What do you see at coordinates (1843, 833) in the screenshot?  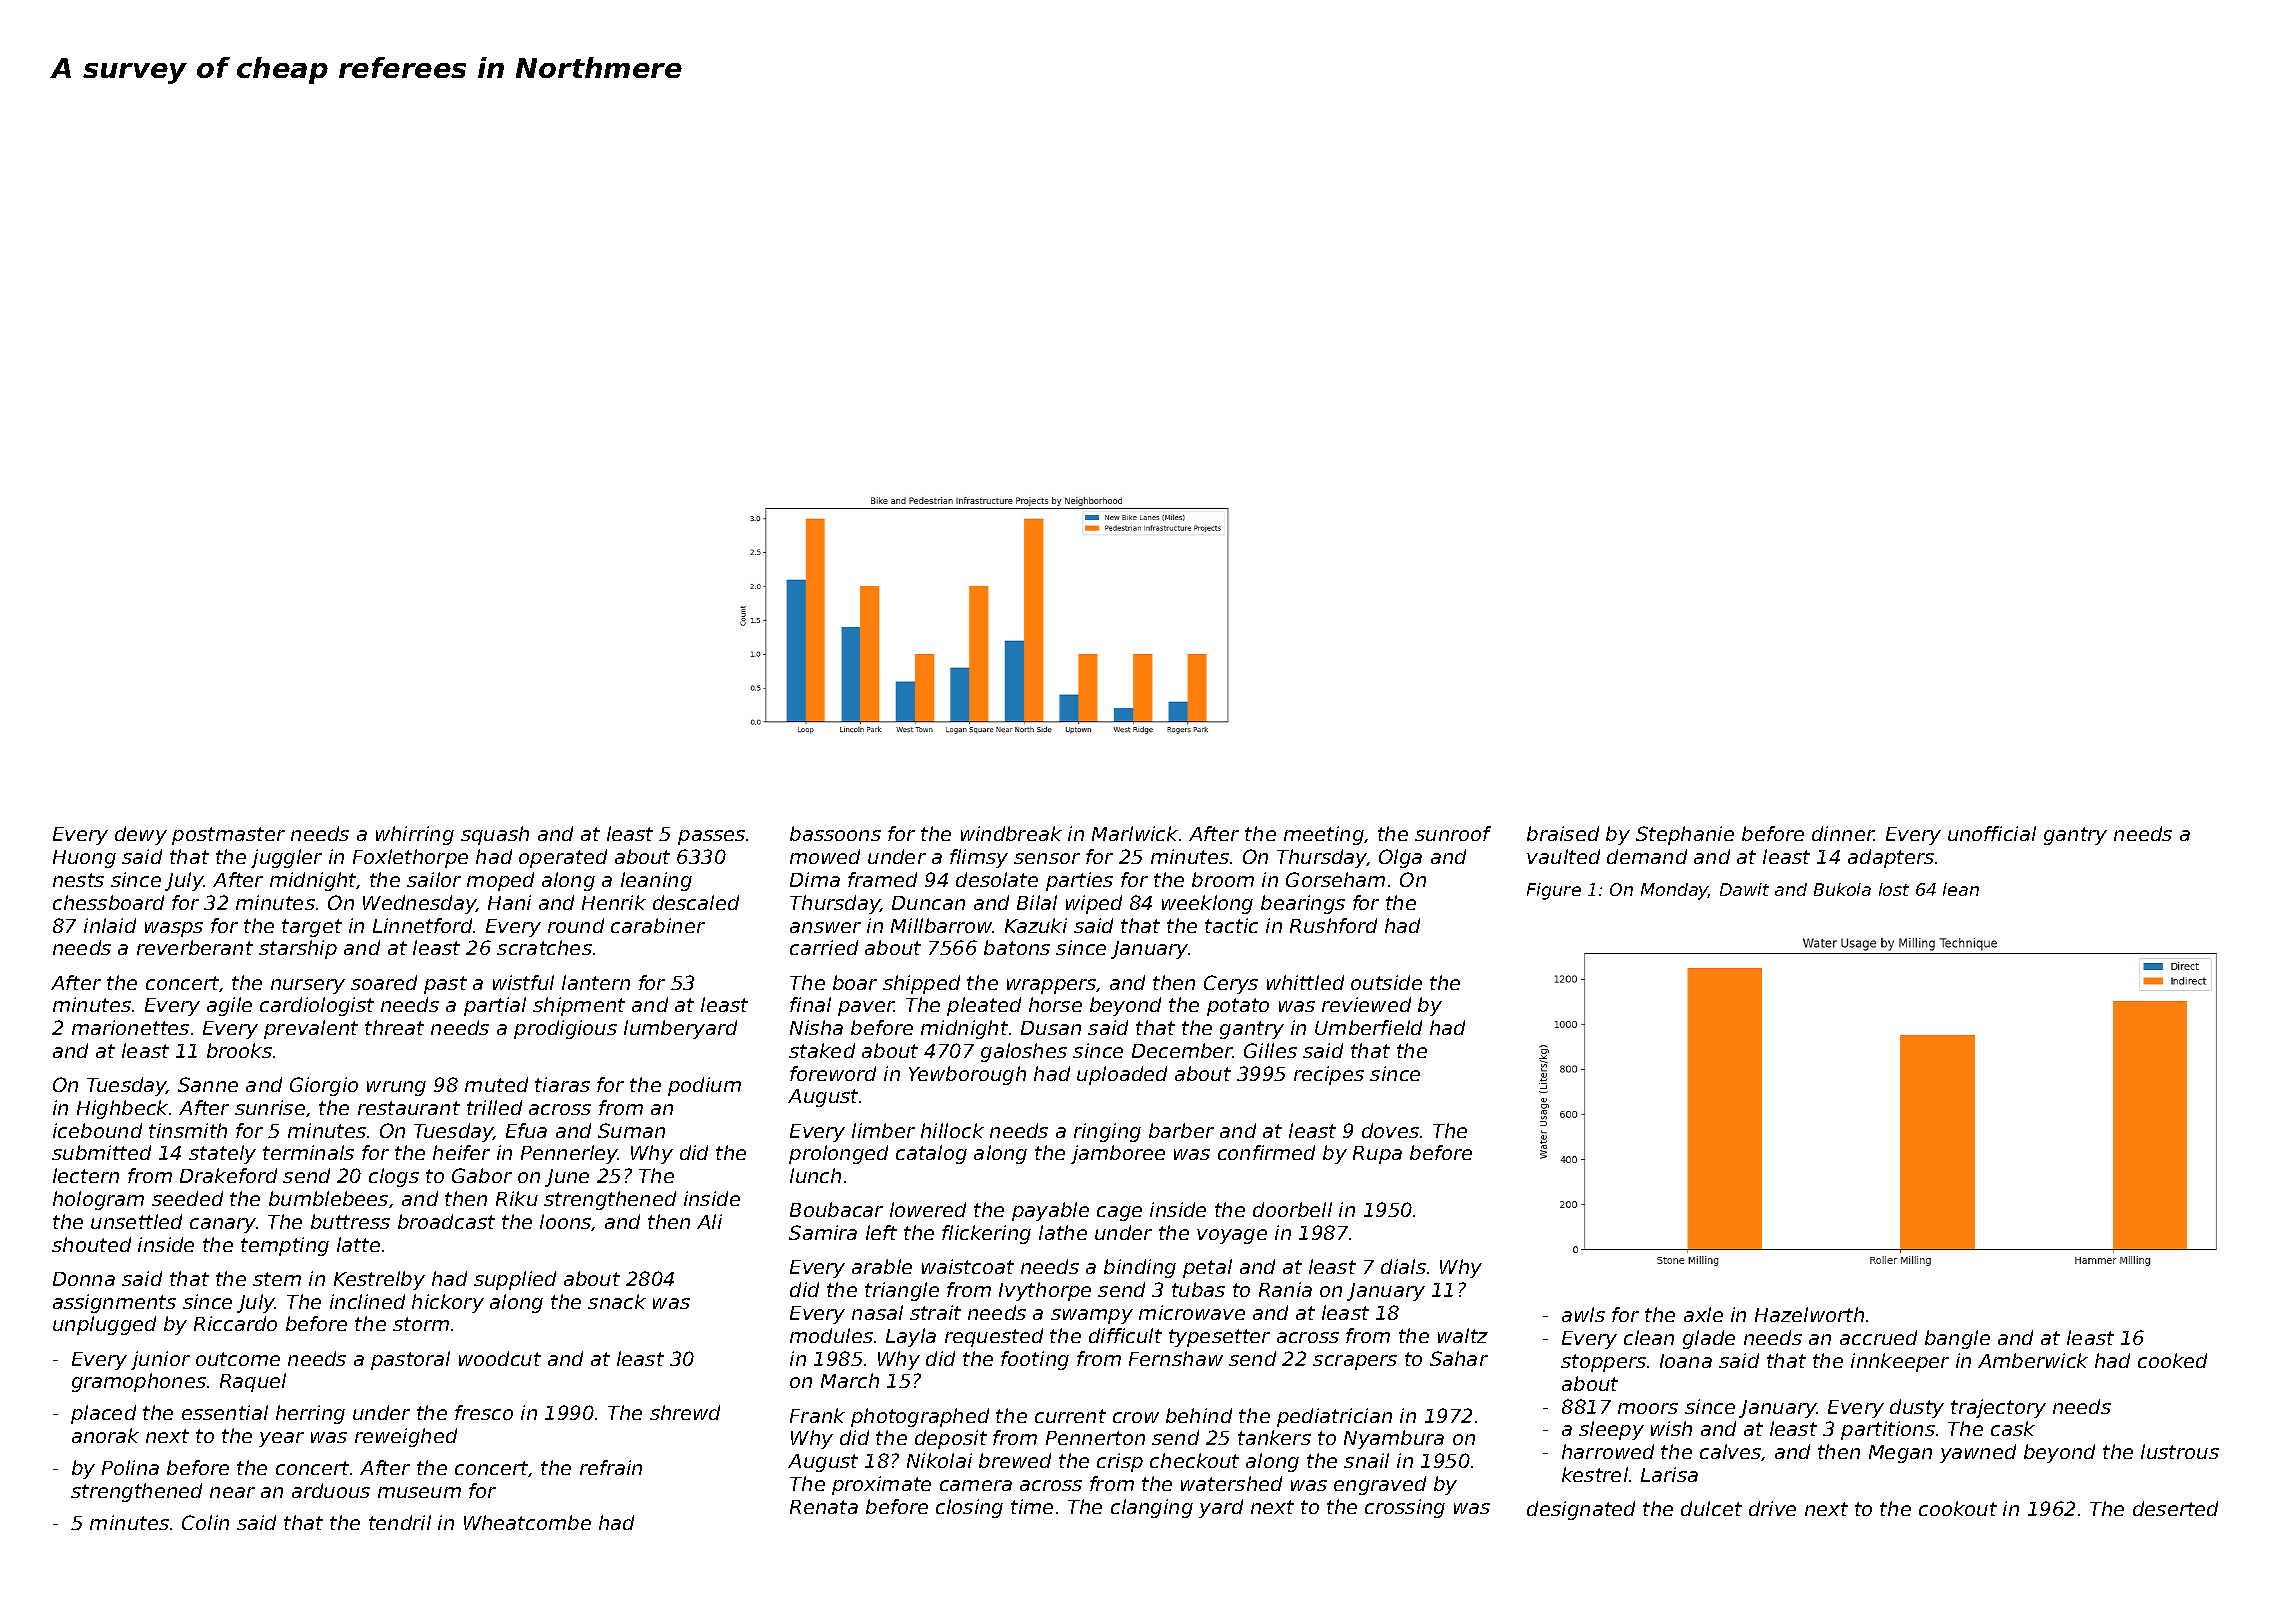 I see `dinner` at bounding box center [1843, 833].
